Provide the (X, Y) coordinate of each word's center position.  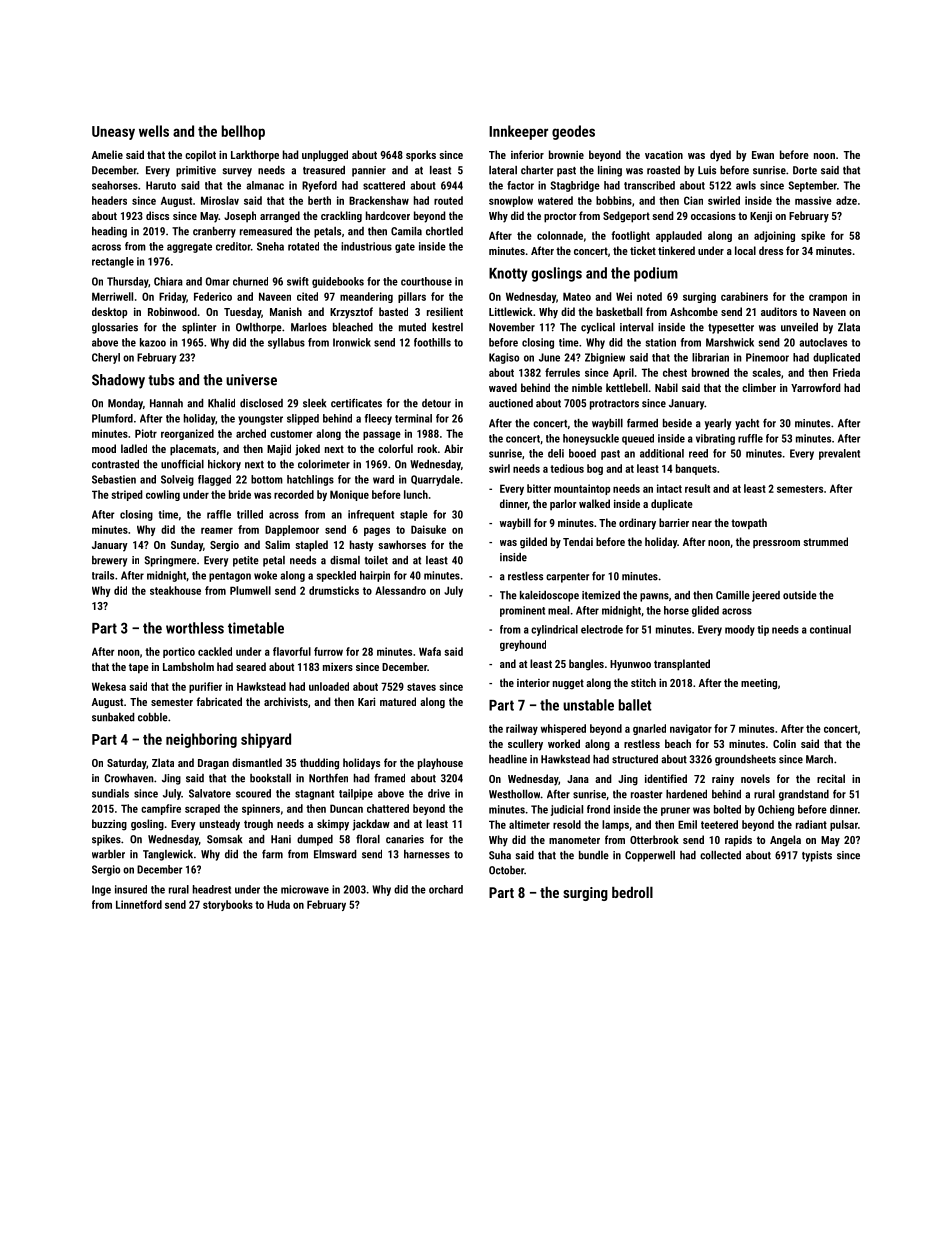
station (661, 342)
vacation (664, 154)
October (506, 870)
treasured (324, 170)
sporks (421, 156)
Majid (279, 450)
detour (436, 403)
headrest (212, 889)
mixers (338, 667)
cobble (153, 717)
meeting (759, 684)
